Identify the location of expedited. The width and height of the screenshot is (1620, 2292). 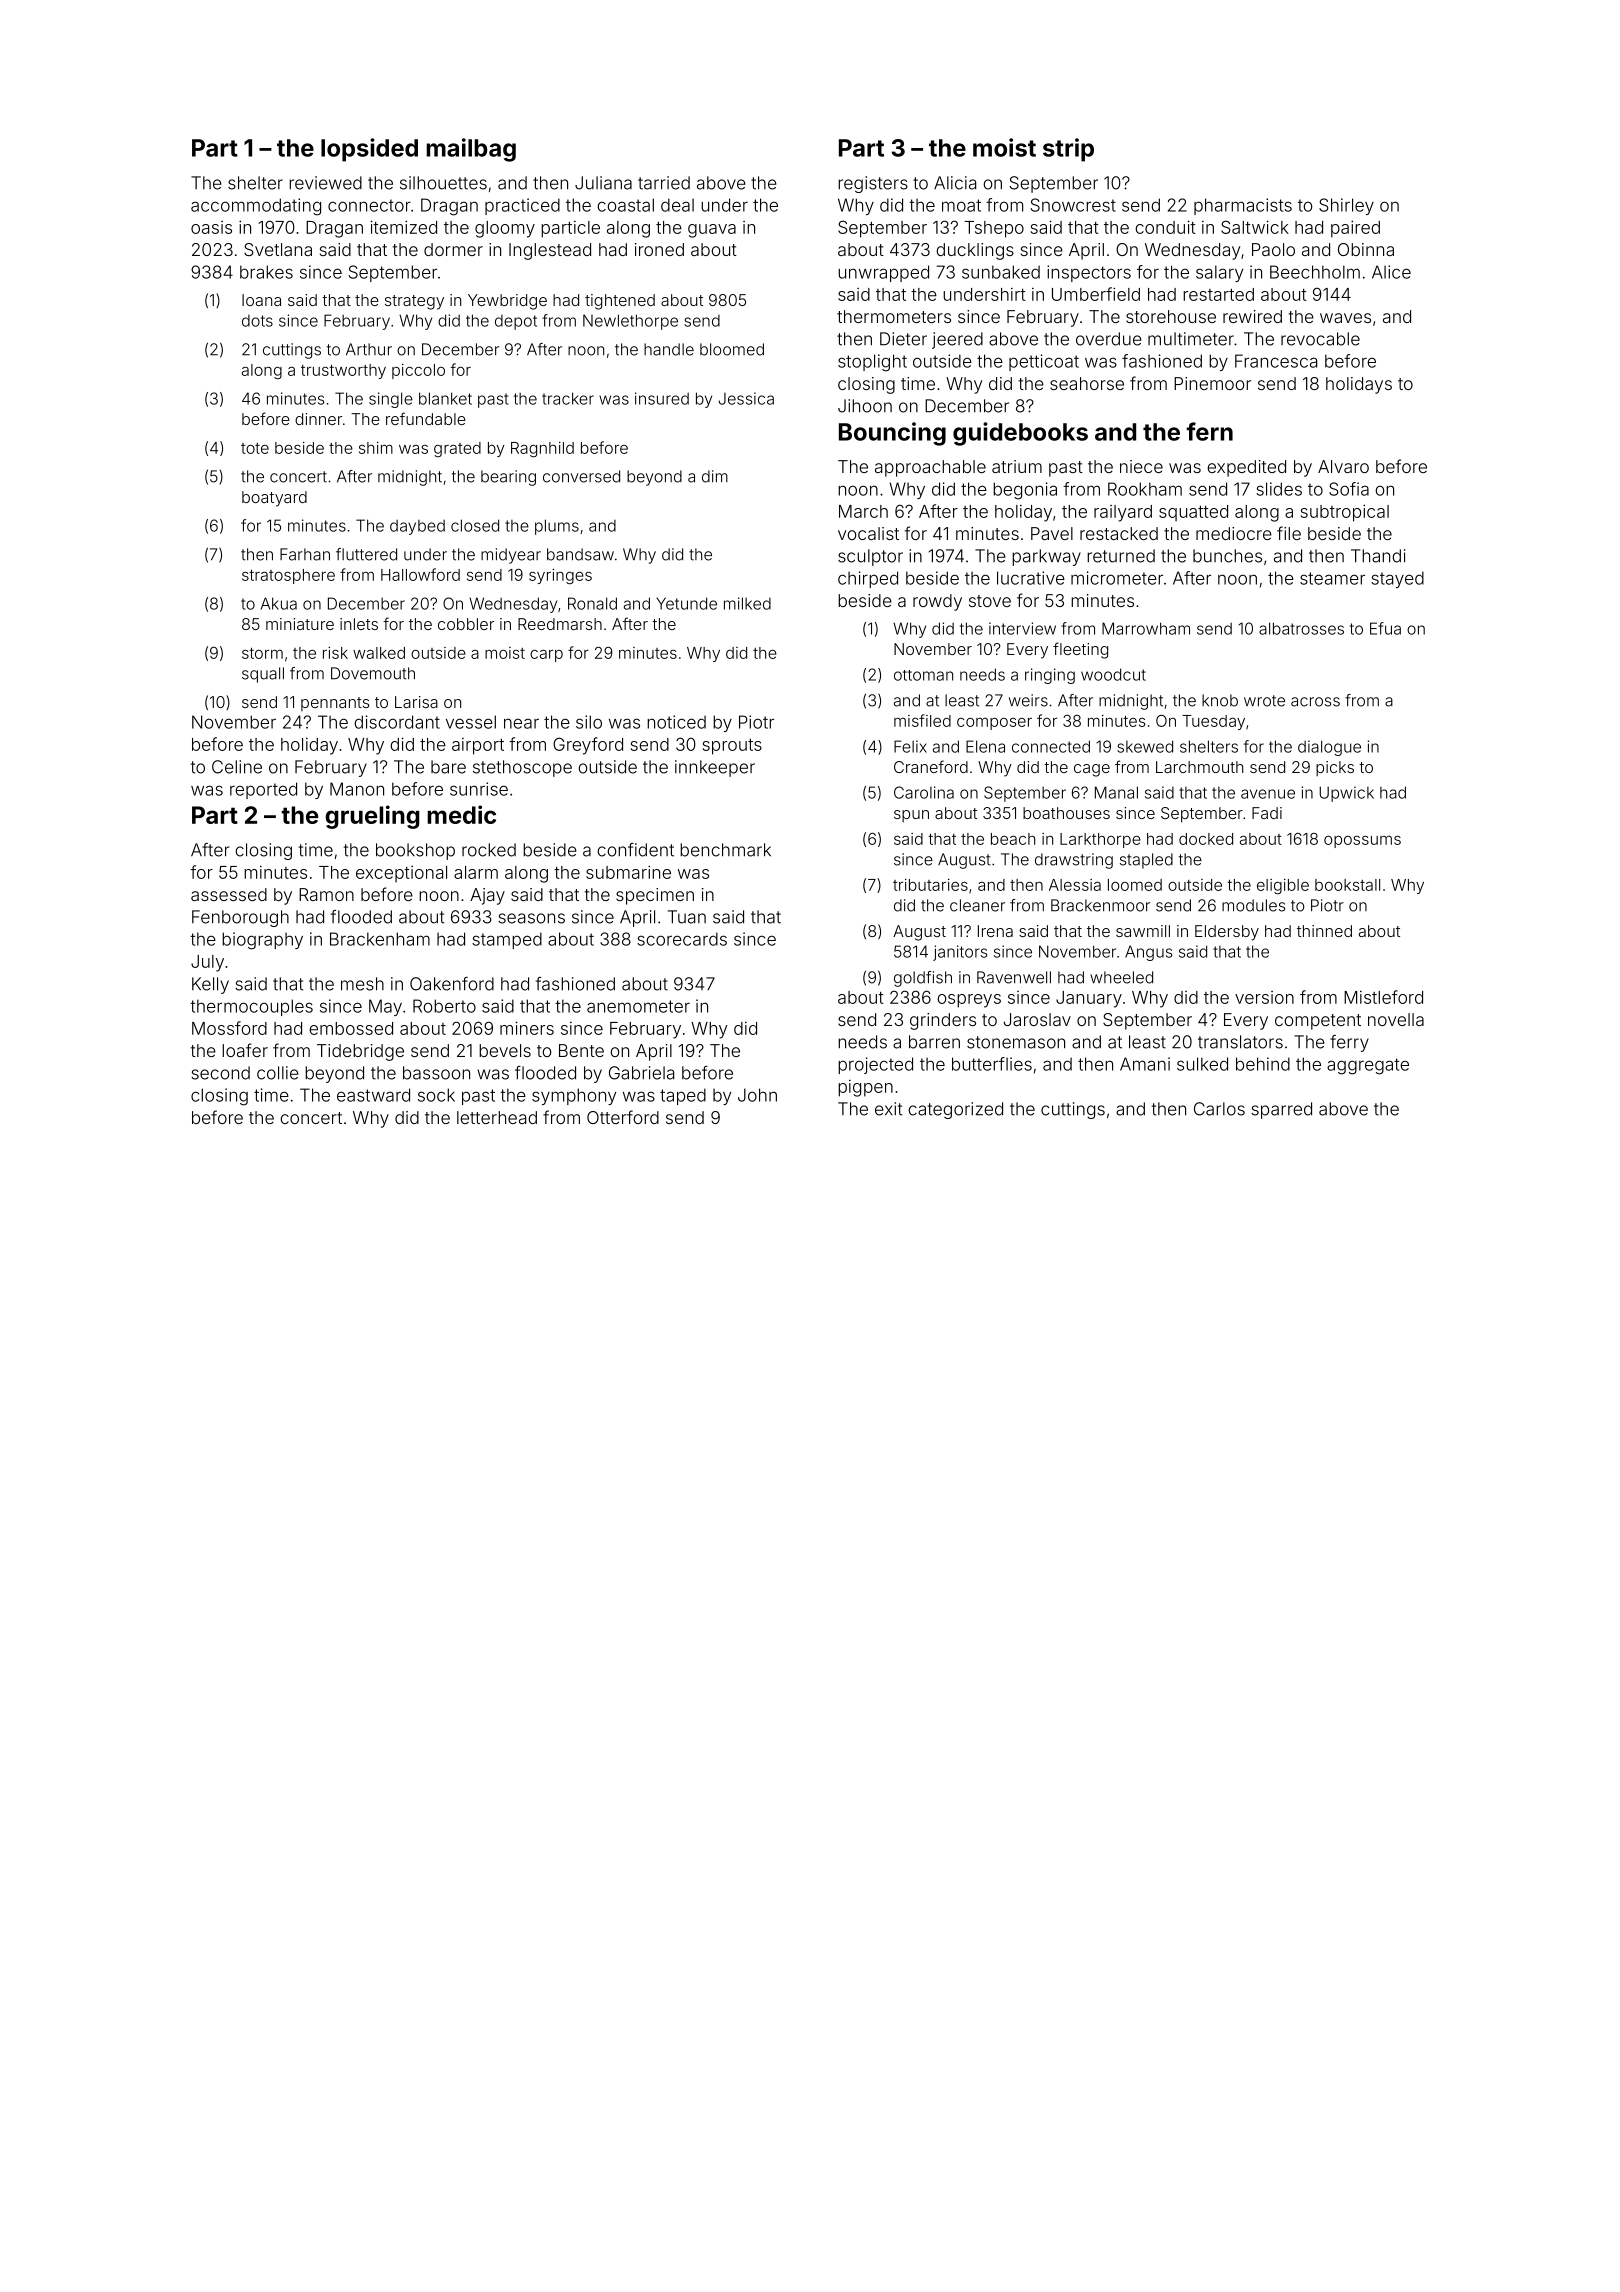
(1246, 468).
